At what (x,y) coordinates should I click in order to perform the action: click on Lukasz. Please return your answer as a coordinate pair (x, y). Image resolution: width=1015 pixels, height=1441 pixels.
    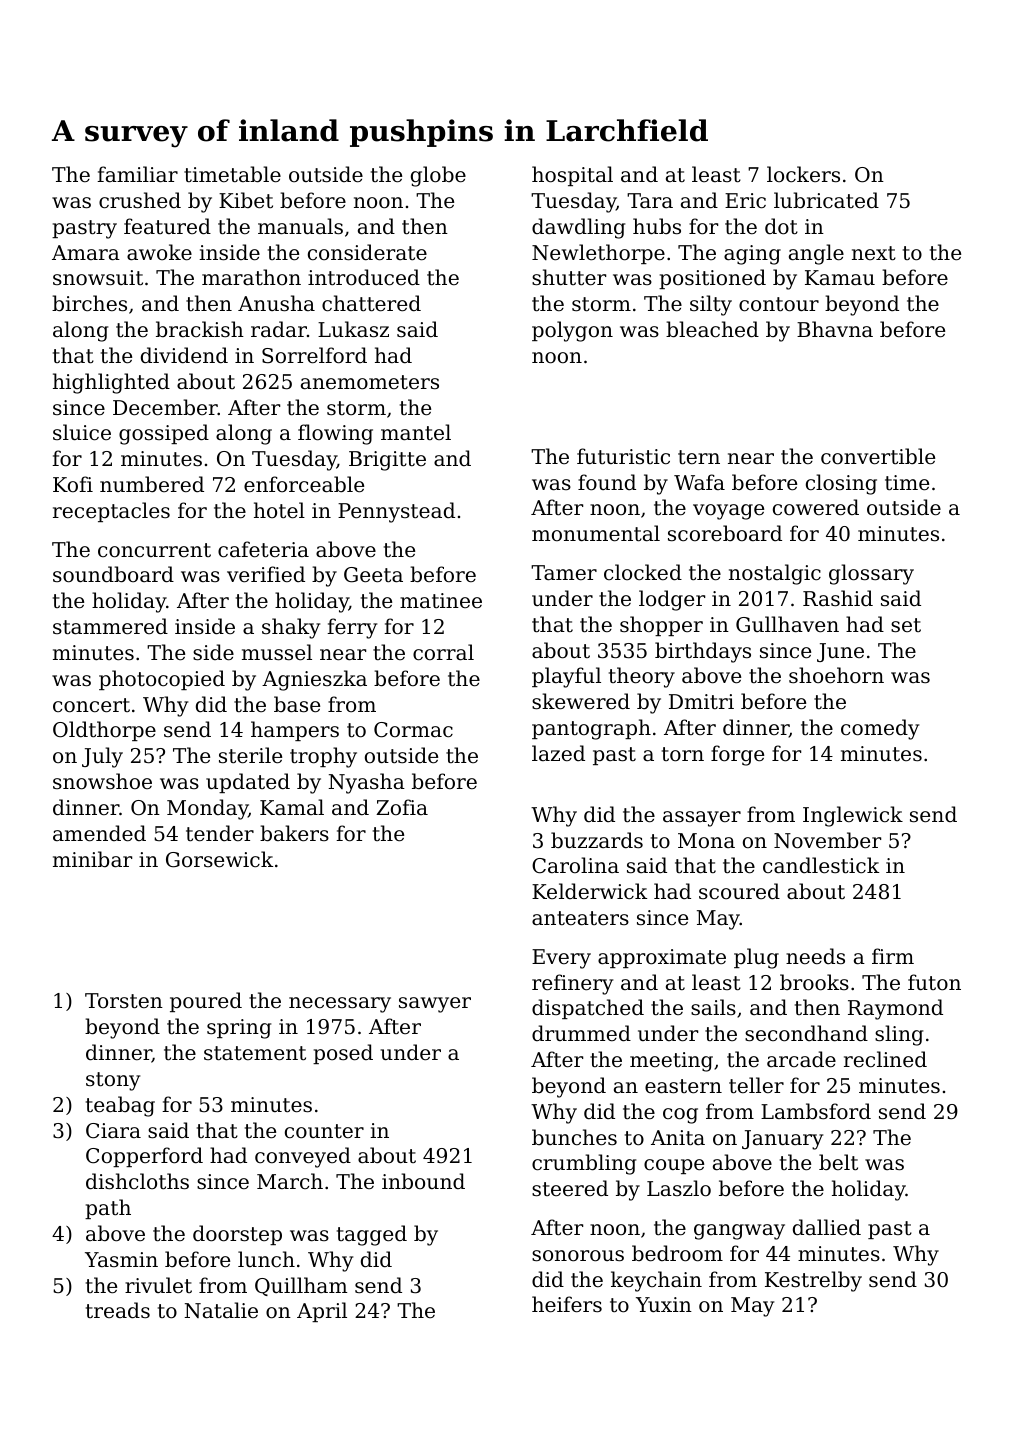
    Looking at the image, I should click on (353, 329).
